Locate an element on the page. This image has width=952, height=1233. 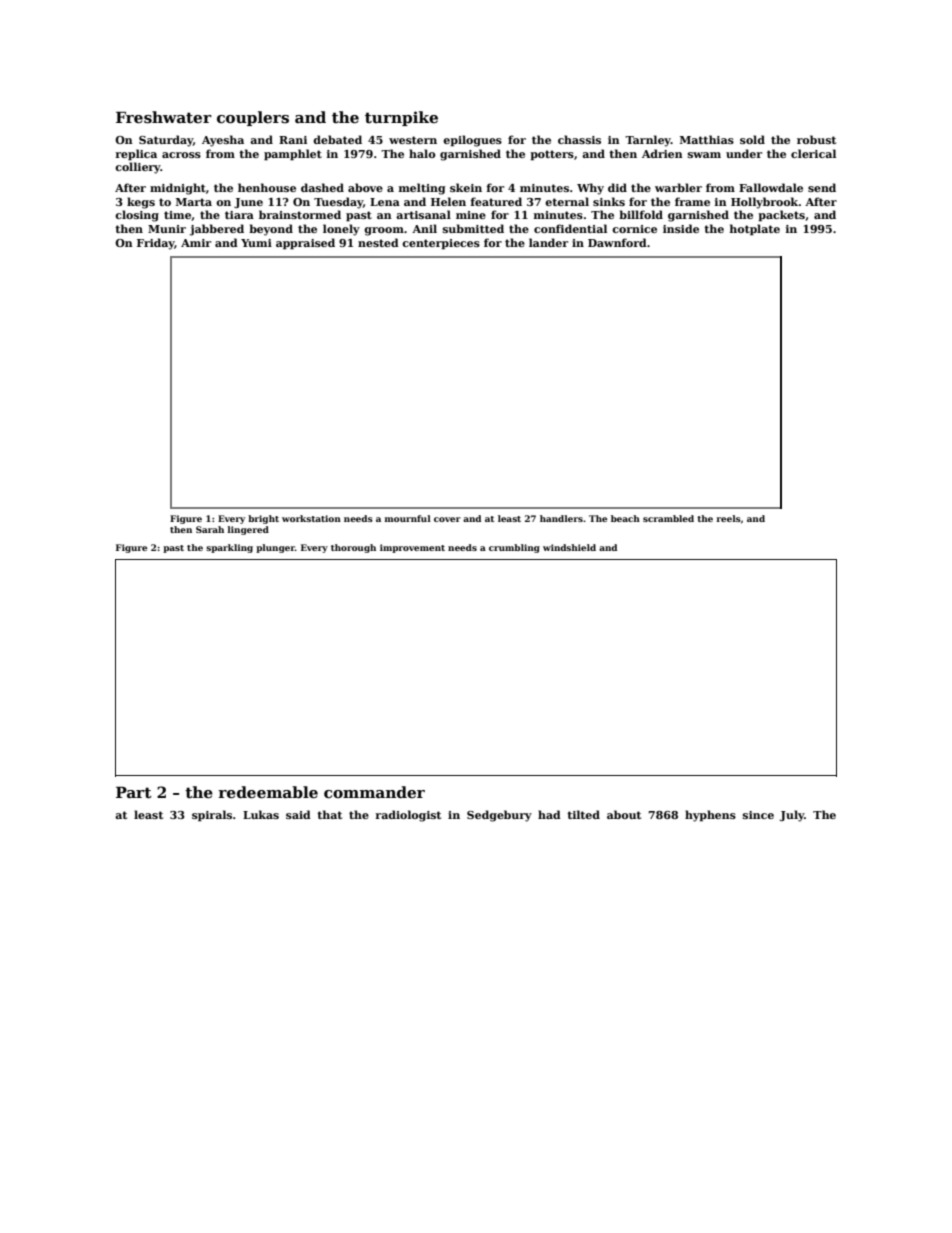
radiologist is located at coordinates (408, 816).
